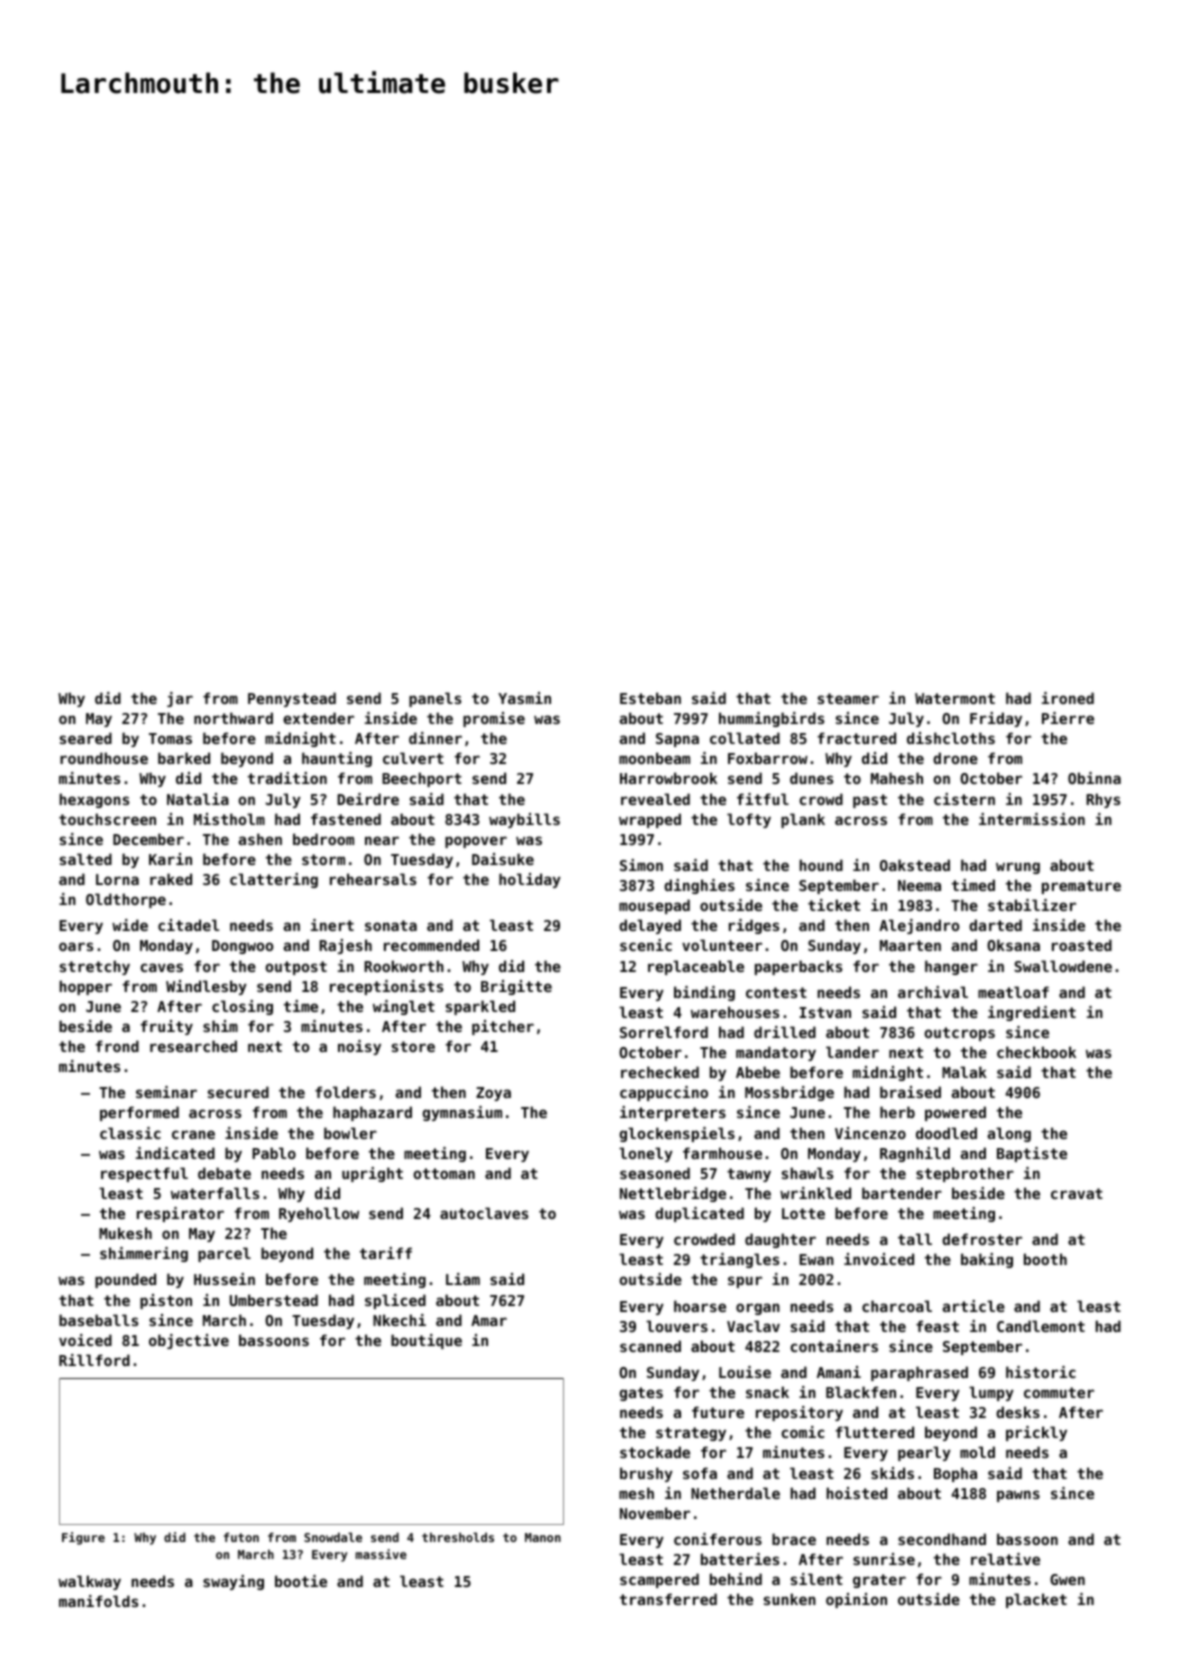 Image resolution: width=1183 pixels, height=1673 pixels. Describe the element at coordinates (125, 1280) in the screenshot. I see `pounded` at that location.
